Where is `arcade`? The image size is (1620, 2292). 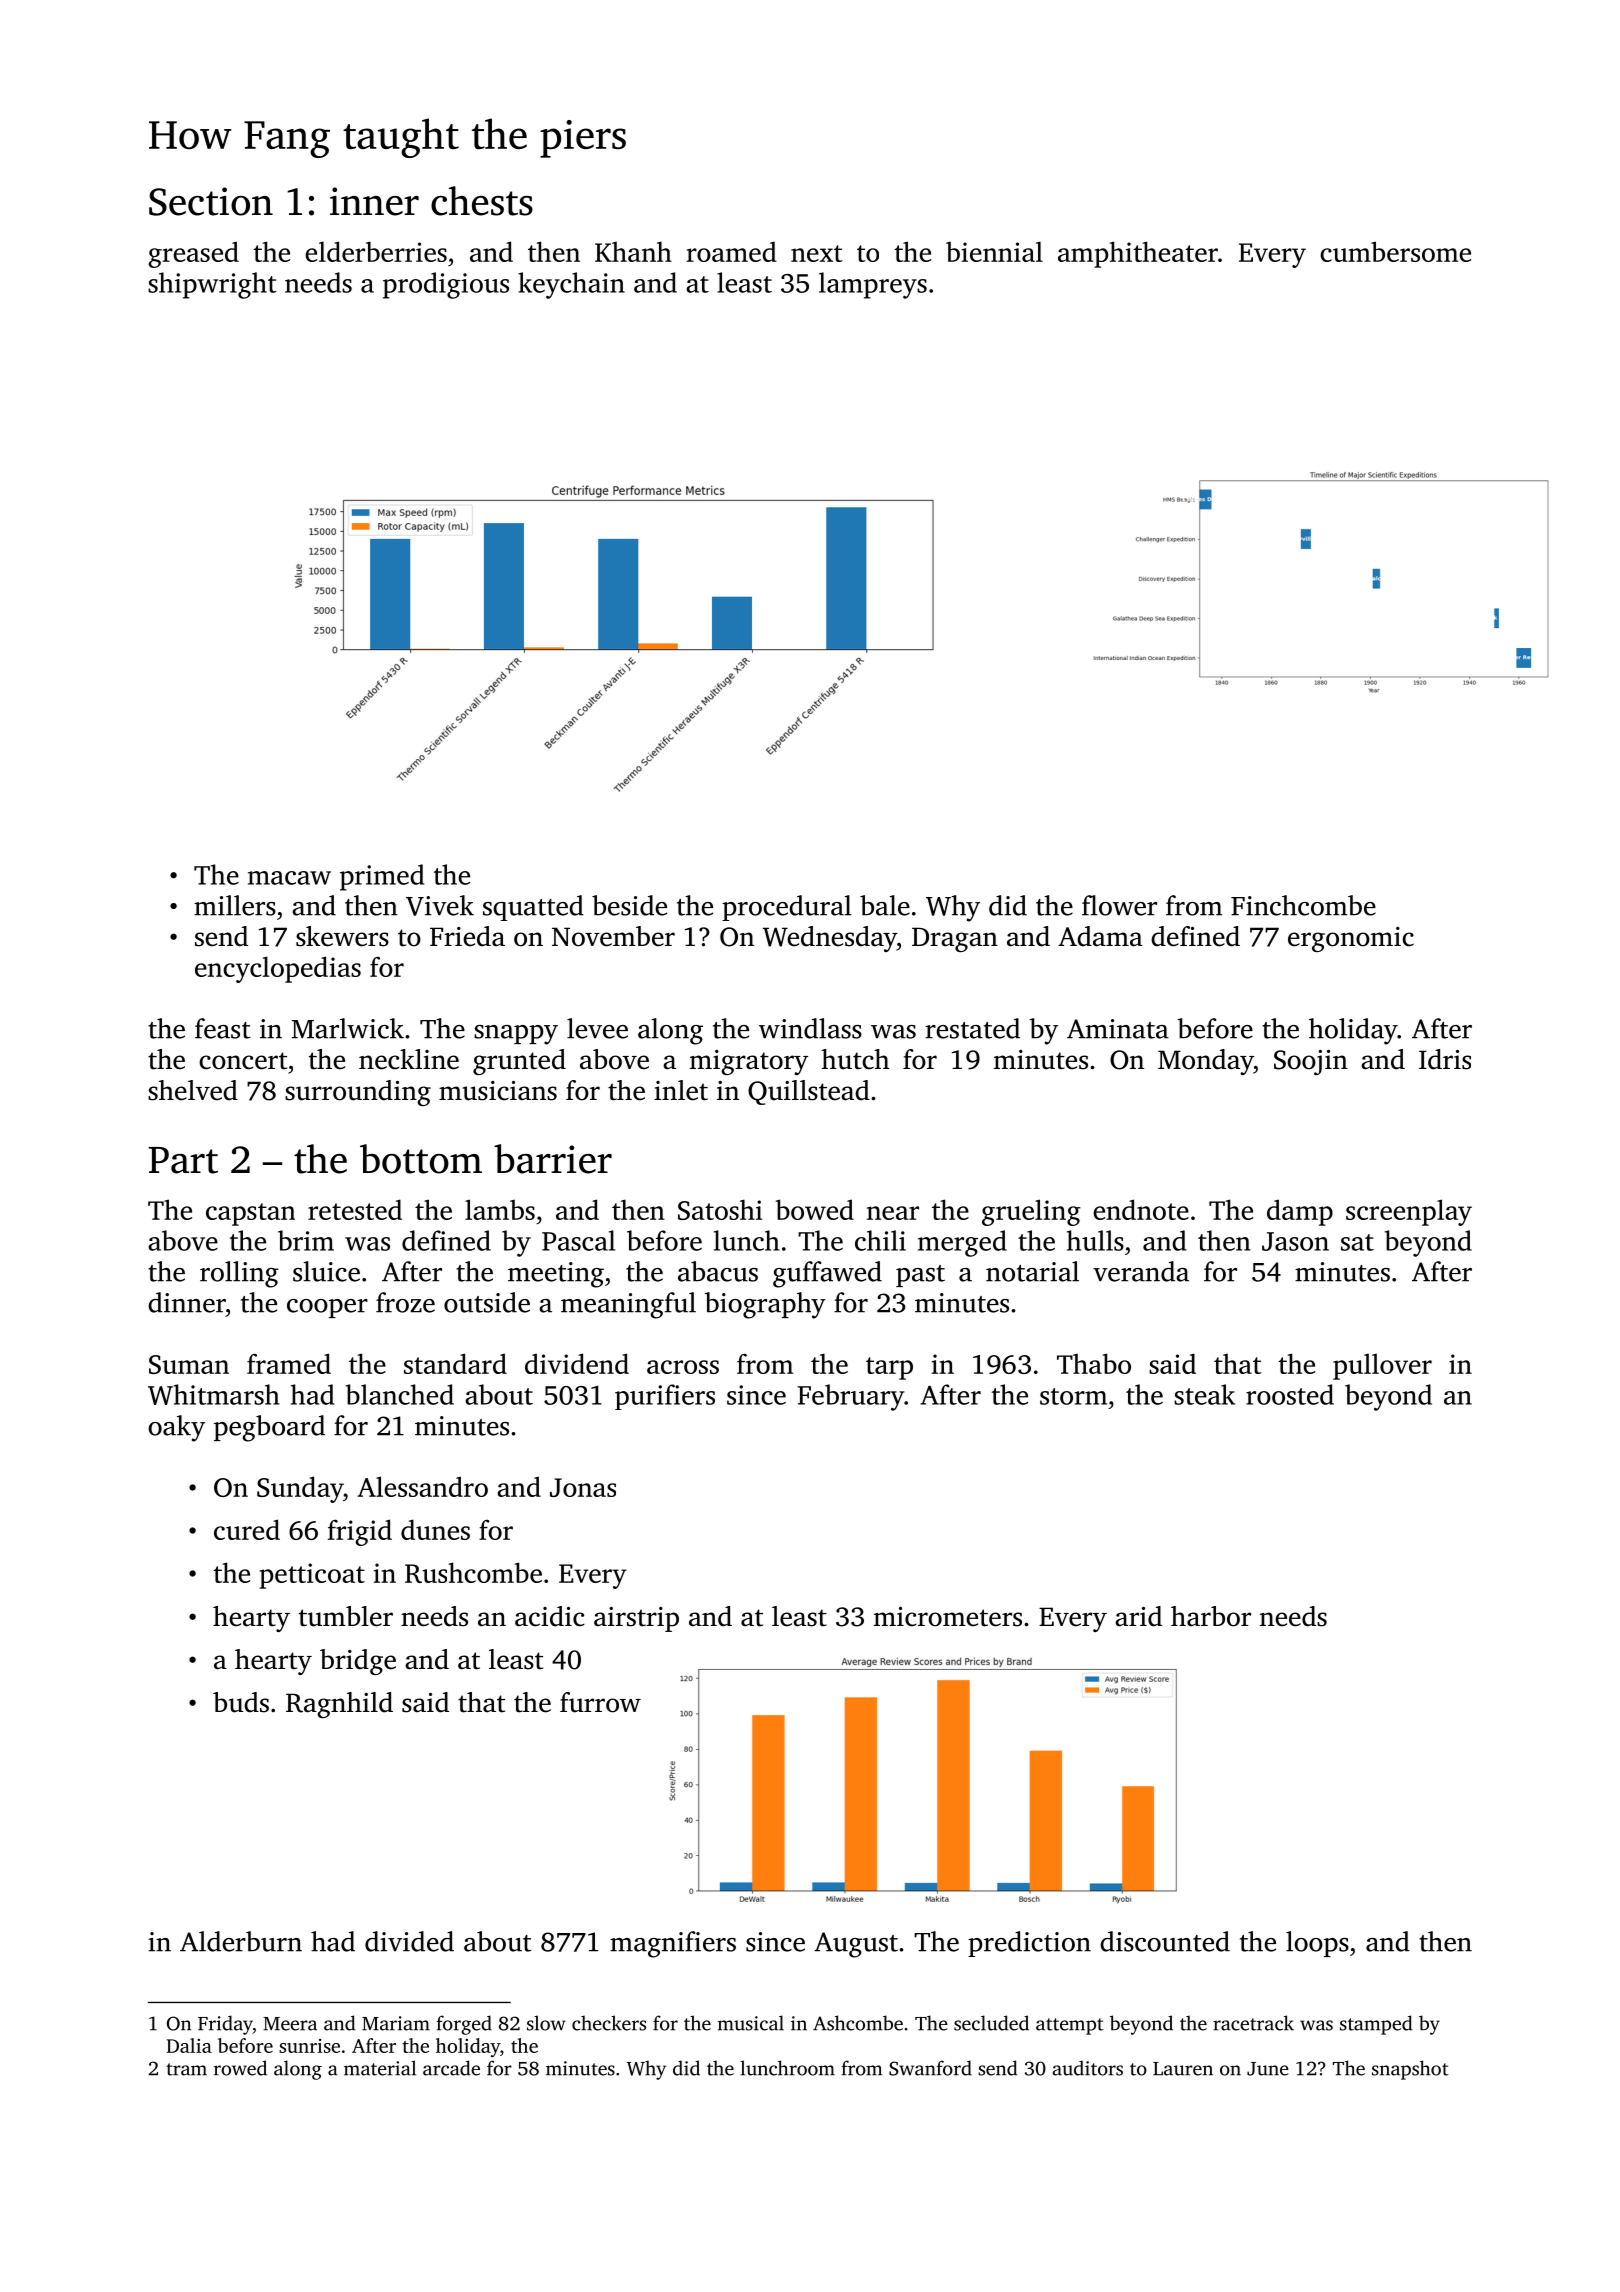
arcade is located at coordinates (451, 2068).
